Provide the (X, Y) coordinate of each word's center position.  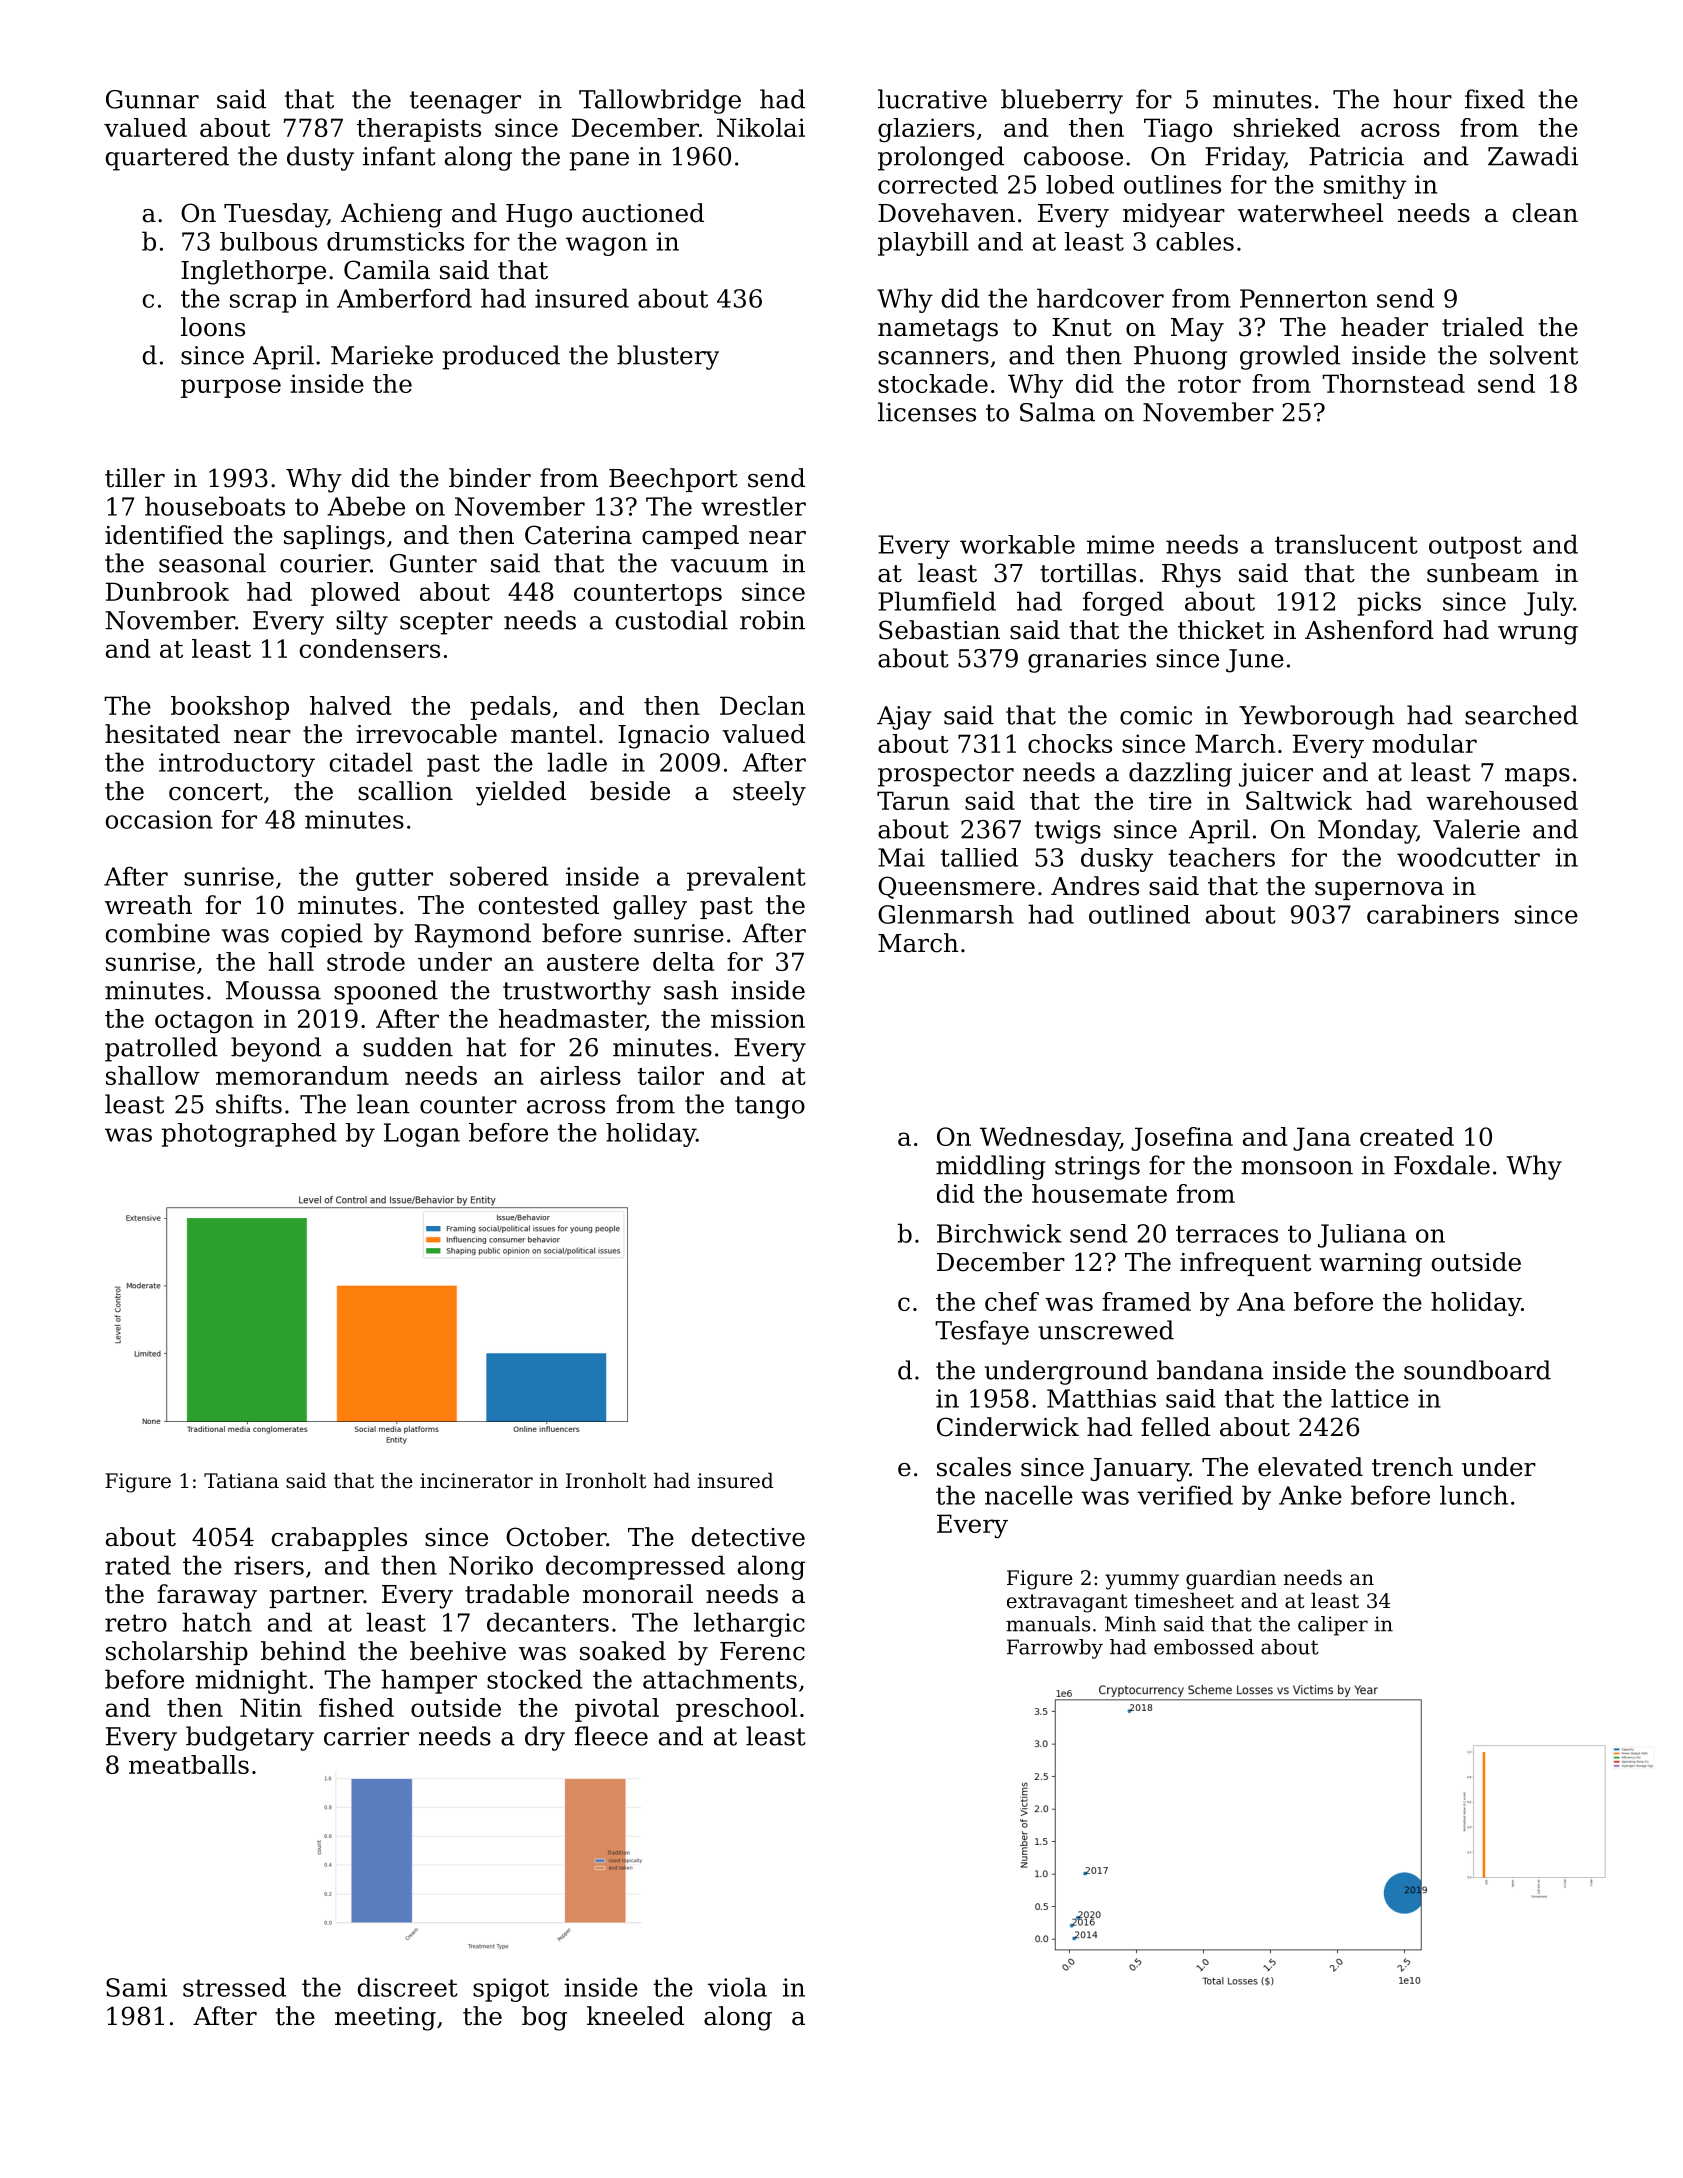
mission (758, 1018)
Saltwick (1299, 800)
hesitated (162, 734)
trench (1412, 1467)
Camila (387, 270)
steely (769, 793)
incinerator (476, 1481)
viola (737, 1987)
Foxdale (1442, 1165)
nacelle (1029, 1495)
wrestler (753, 506)
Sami (136, 1987)
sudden (408, 1047)
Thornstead (1393, 383)
